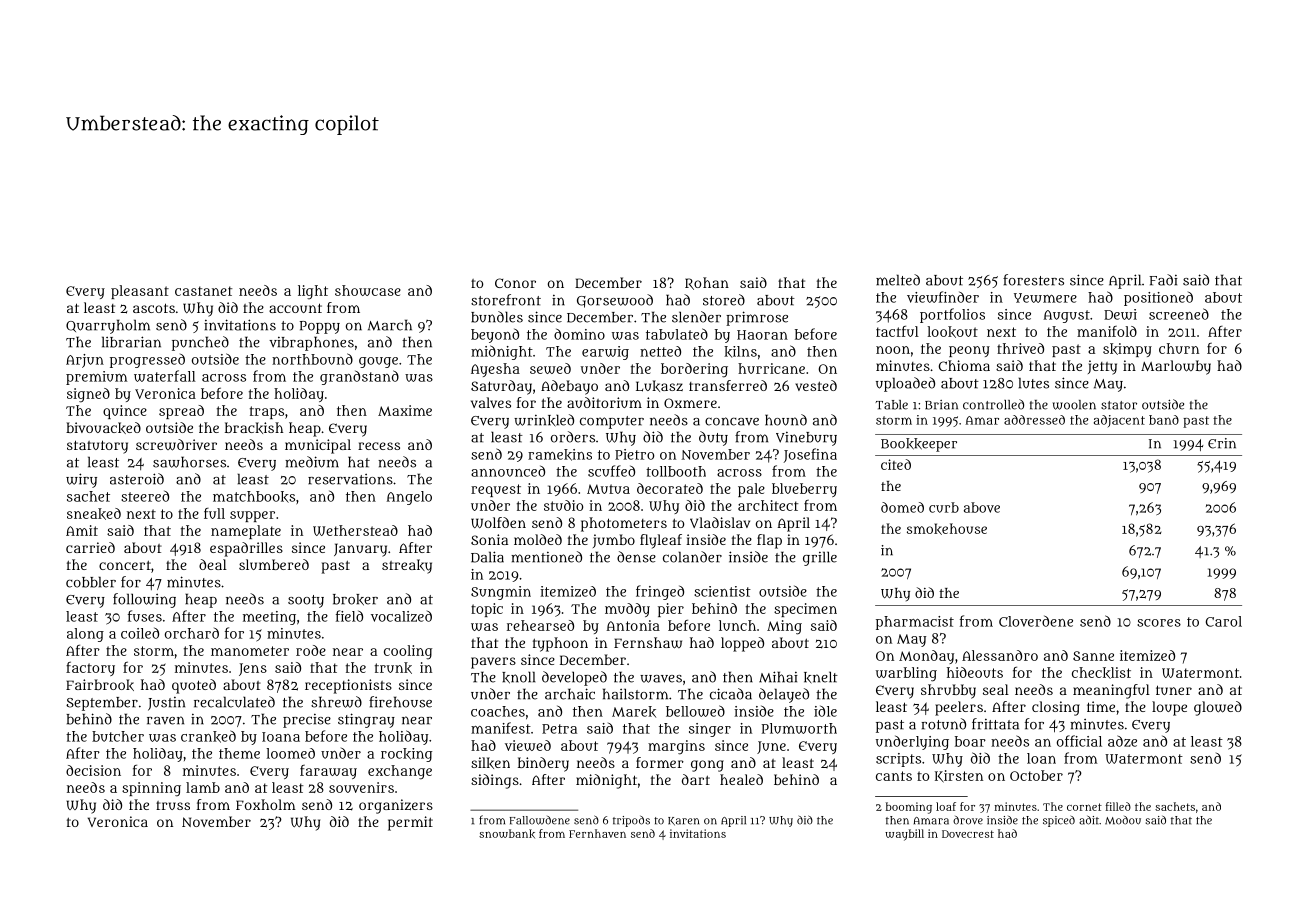 This screenshot has height=924, width=1308. Describe the element at coordinates (501, 593) in the screenshot. I see `Sungmin` at that location.
